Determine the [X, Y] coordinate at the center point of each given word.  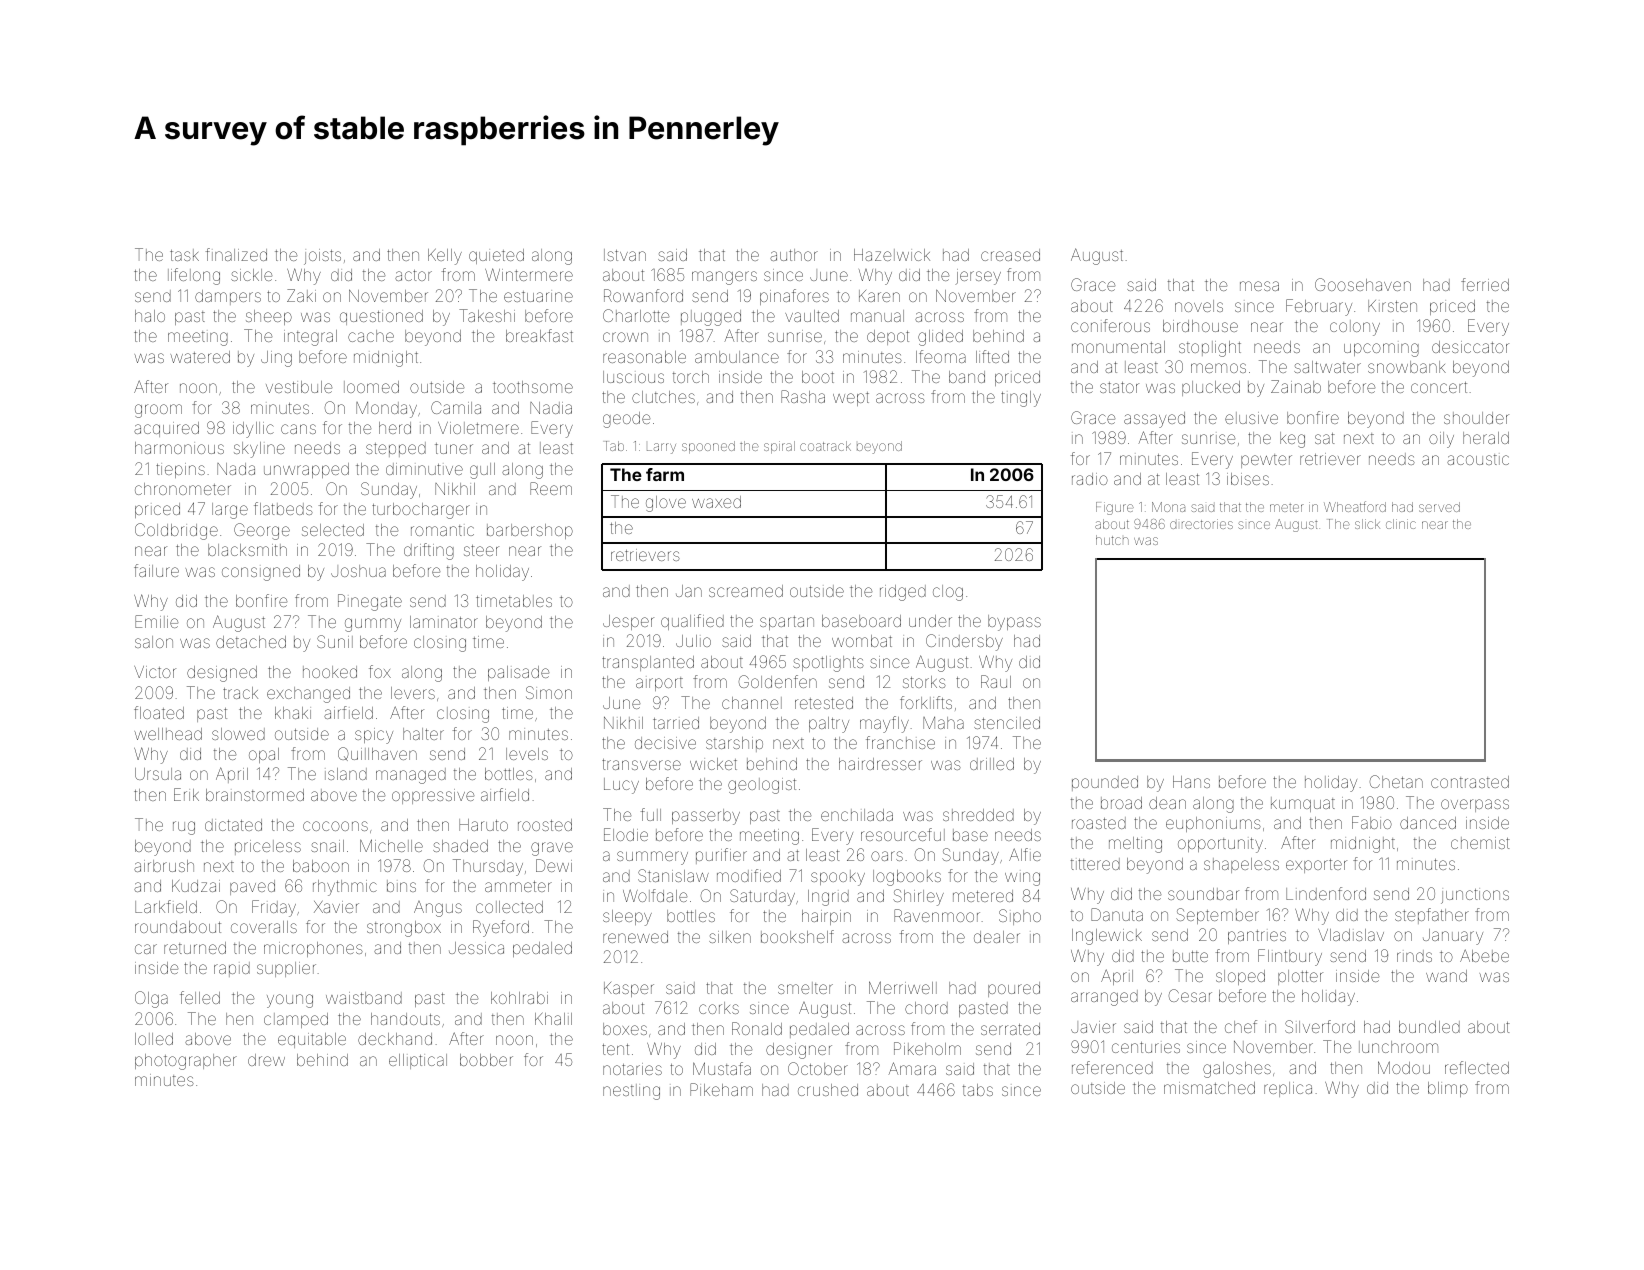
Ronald [757, 1028]
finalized [236, 254]
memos [1218, 368]
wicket [713, 764]
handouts [405, 1019]
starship [734, 744]
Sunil [335, 641]
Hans [1191, 782]
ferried [1485, 284]
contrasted [1470, 782]
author [794, 255]
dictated [233, 825]
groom [158, 411]
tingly [1021, 399]
